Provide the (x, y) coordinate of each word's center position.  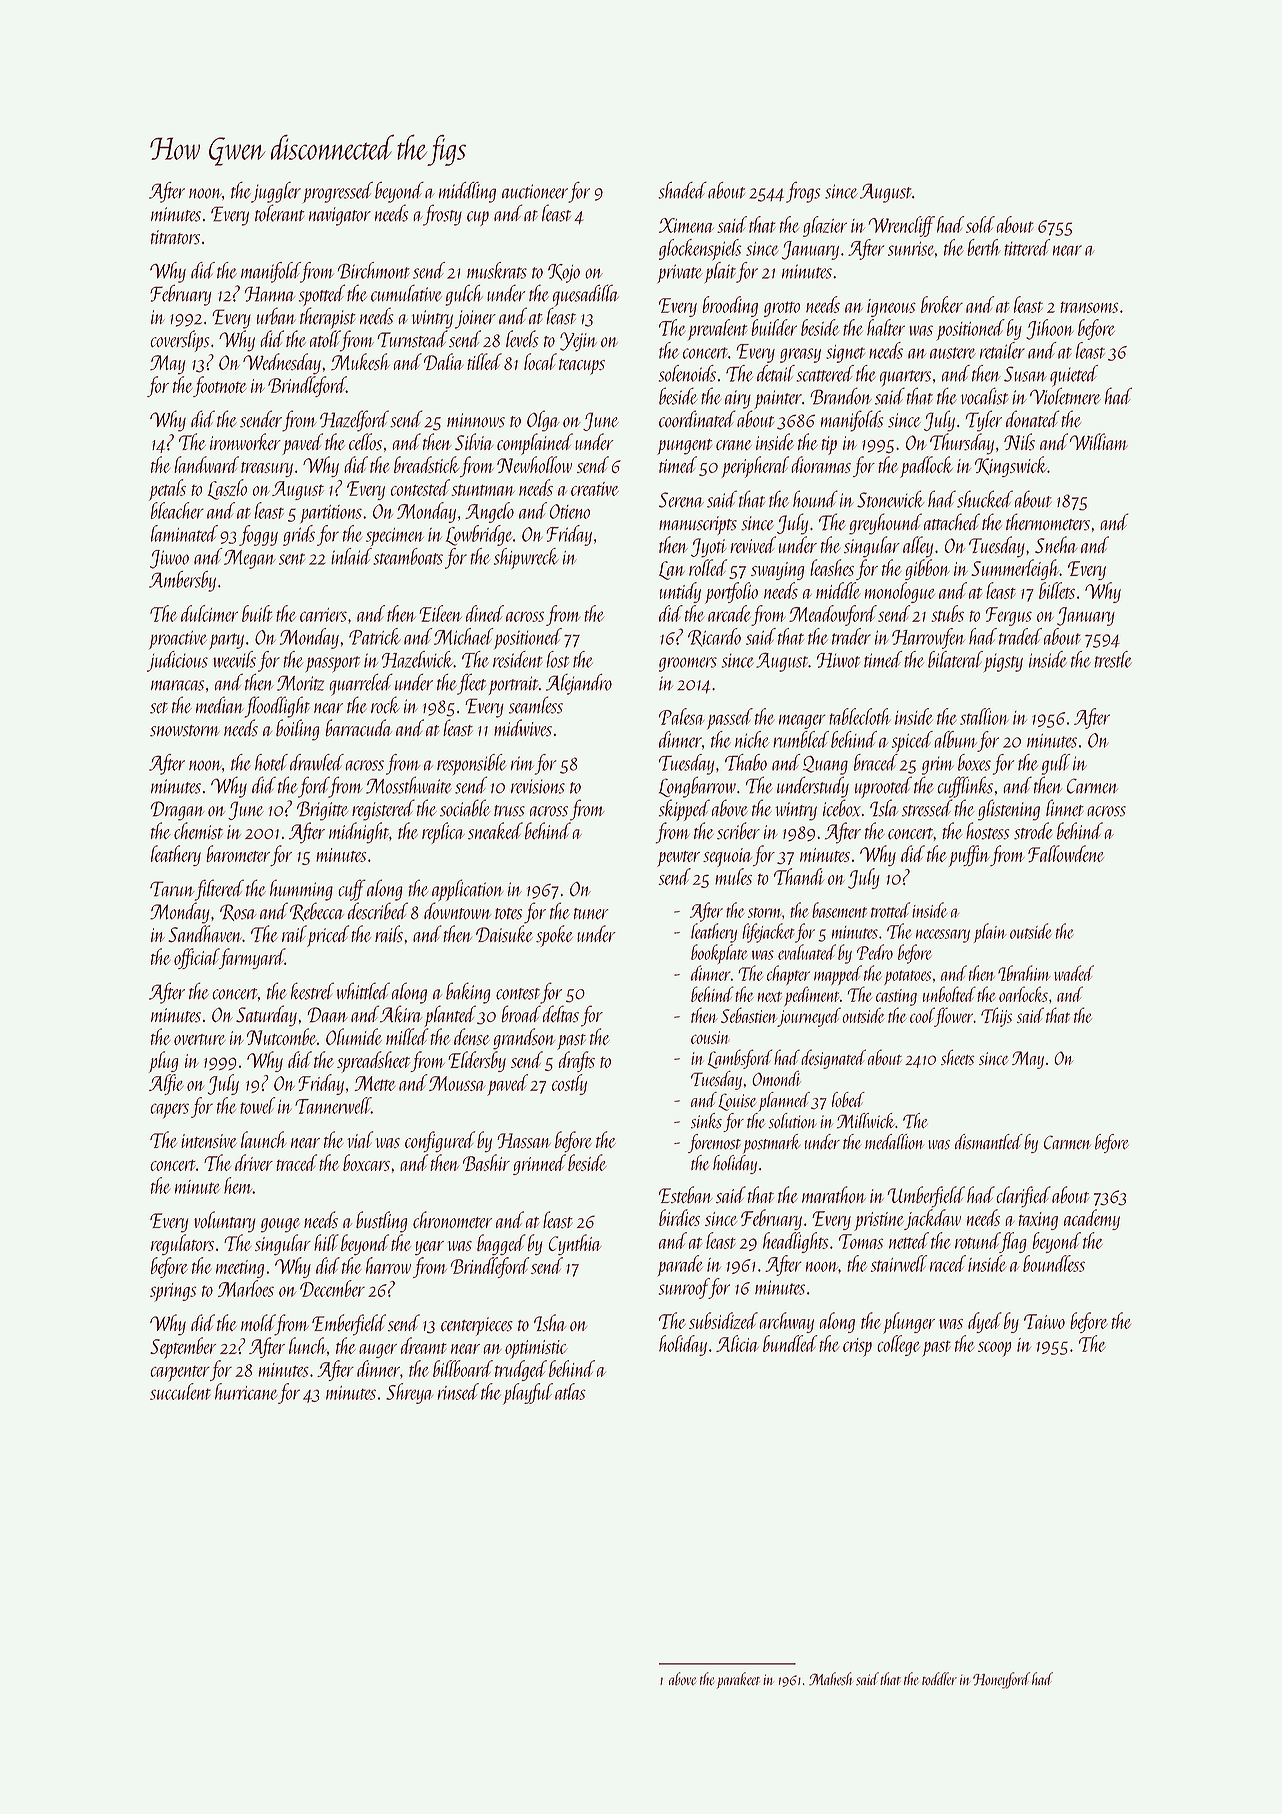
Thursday (962, 444)
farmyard (252, 958)
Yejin (578, 342)
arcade (729, 613)
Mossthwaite (409, 785)
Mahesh (830, 1679)
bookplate (719, 954)
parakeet (738, 1680)
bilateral (955, 659)
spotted (322, 295)
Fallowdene (1066, 854)
